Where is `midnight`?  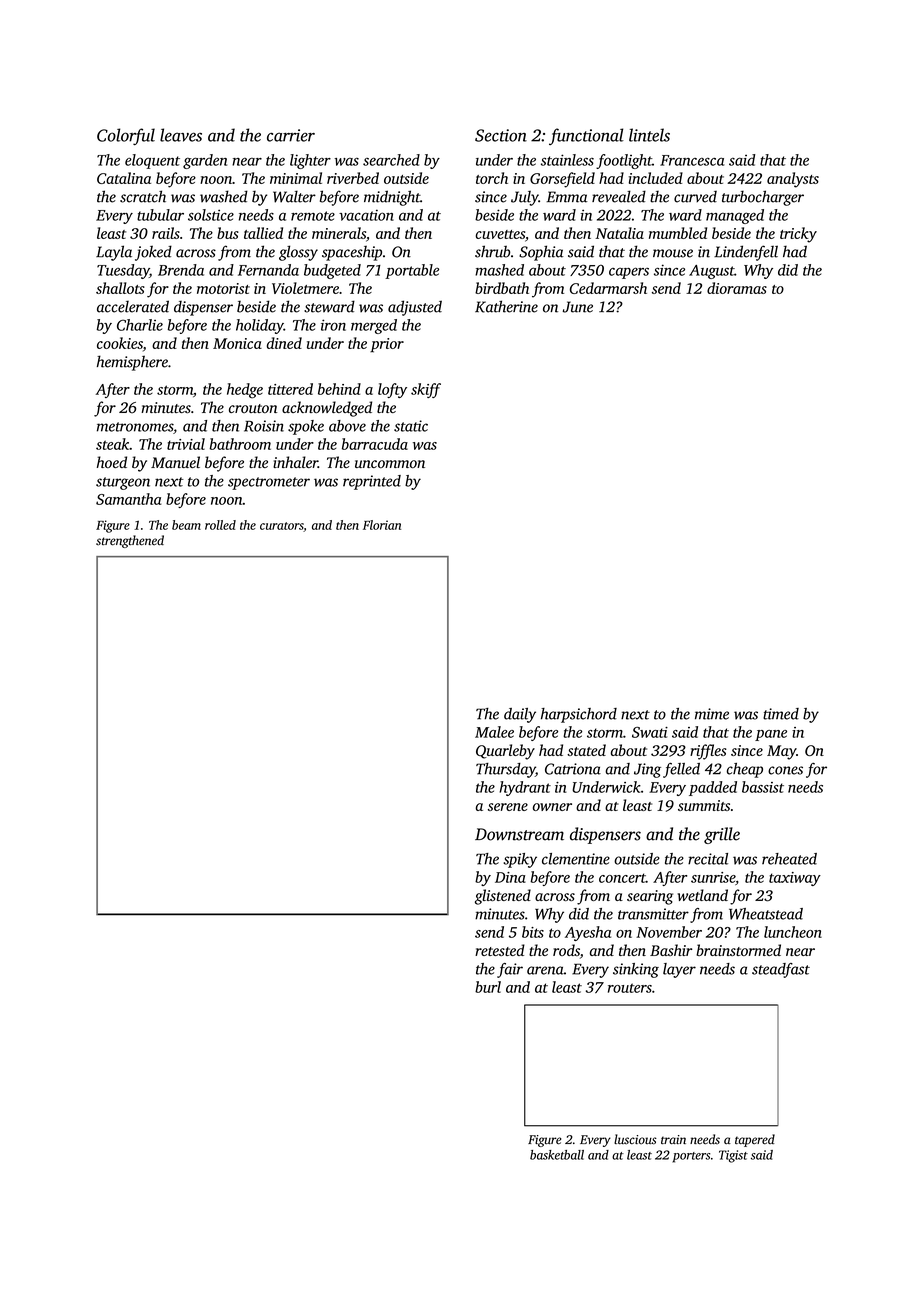 midnight is located at coordinates (392, 198).
